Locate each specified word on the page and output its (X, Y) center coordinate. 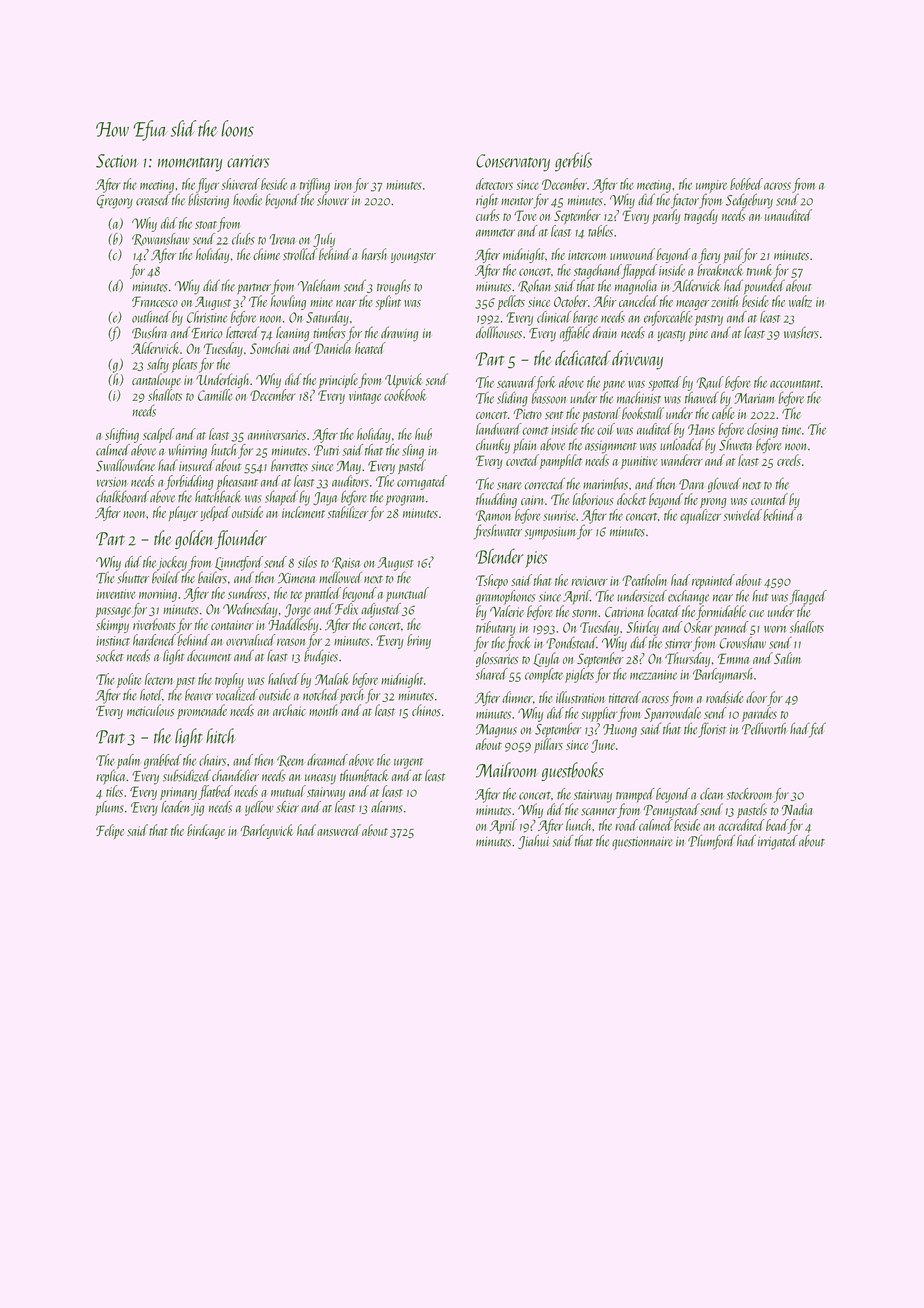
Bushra (149, 332)
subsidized (187, 775)
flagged (808, 597)
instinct (113, 641)
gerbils (573, 162)
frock (518, 644)
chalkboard (122, 496)
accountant (795, 384)
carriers (248, 161)
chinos (426, 710)
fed (817, 730)
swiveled (742, 515)
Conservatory (513, 163)
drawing (399, 334)
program (405, 500)
